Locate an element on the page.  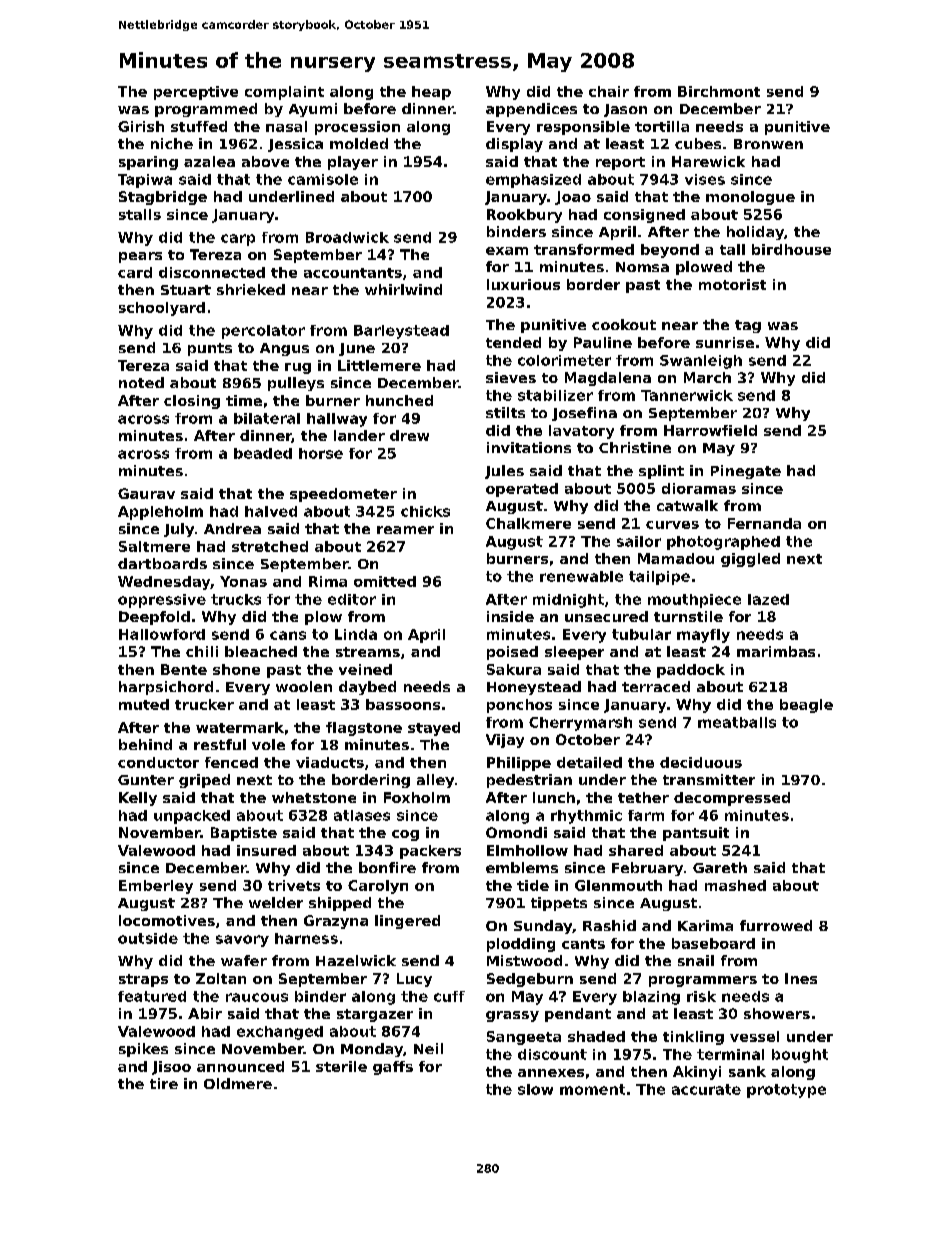
alley is located at coordinates (435, 781).
